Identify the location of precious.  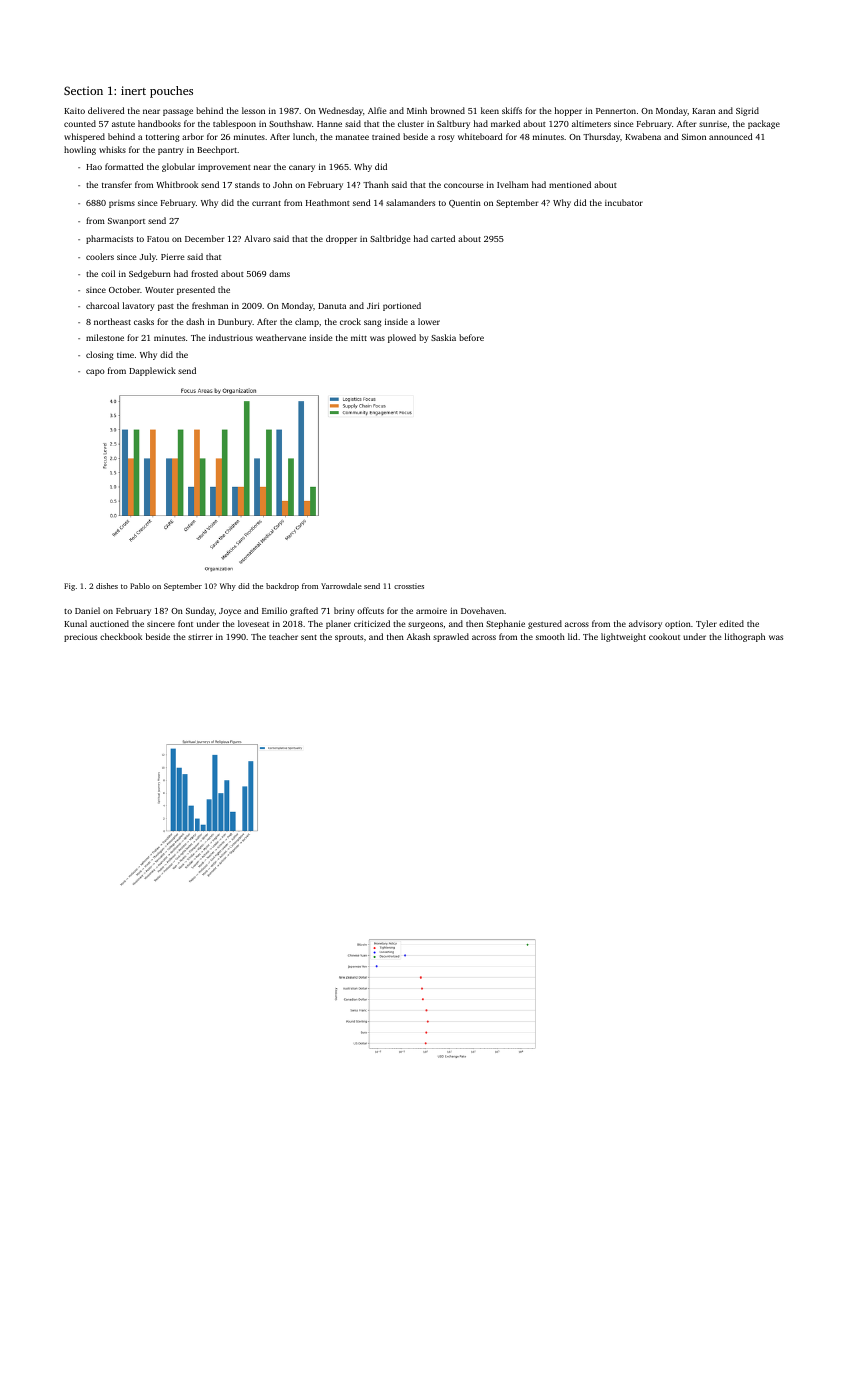
(80, 638).
